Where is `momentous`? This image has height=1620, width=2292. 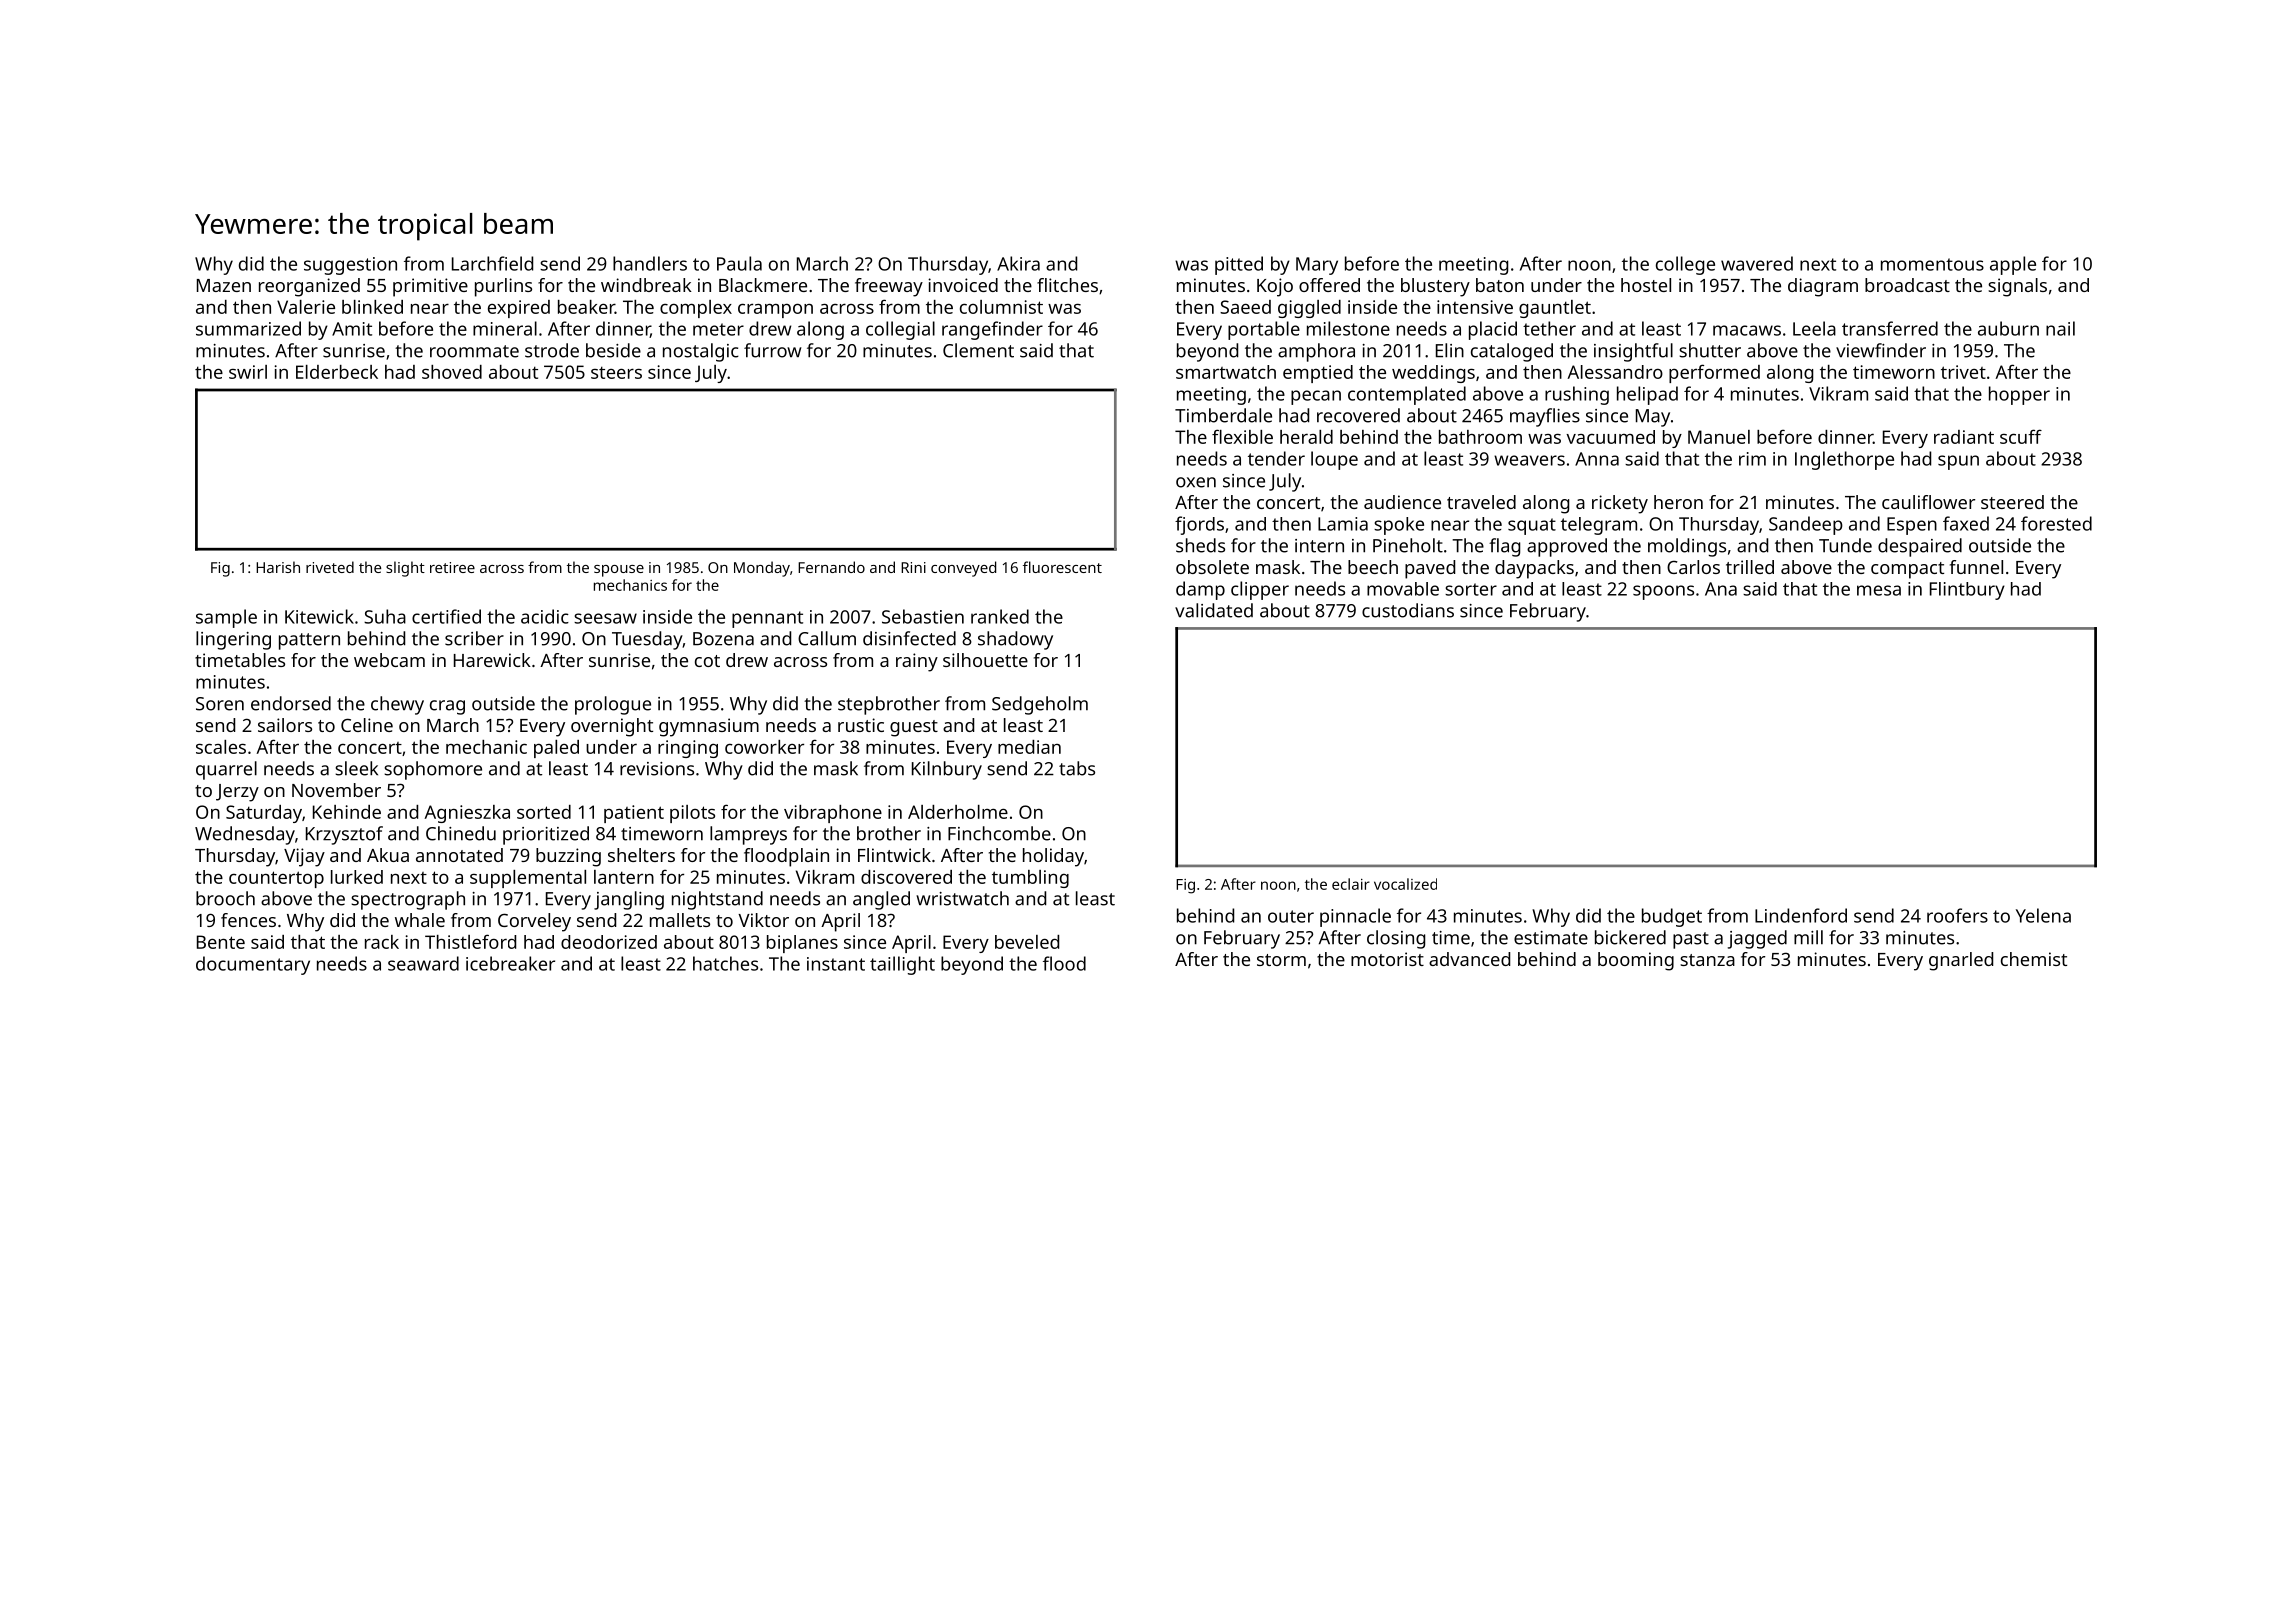
momentous is located at coordinates (1932, 264).
